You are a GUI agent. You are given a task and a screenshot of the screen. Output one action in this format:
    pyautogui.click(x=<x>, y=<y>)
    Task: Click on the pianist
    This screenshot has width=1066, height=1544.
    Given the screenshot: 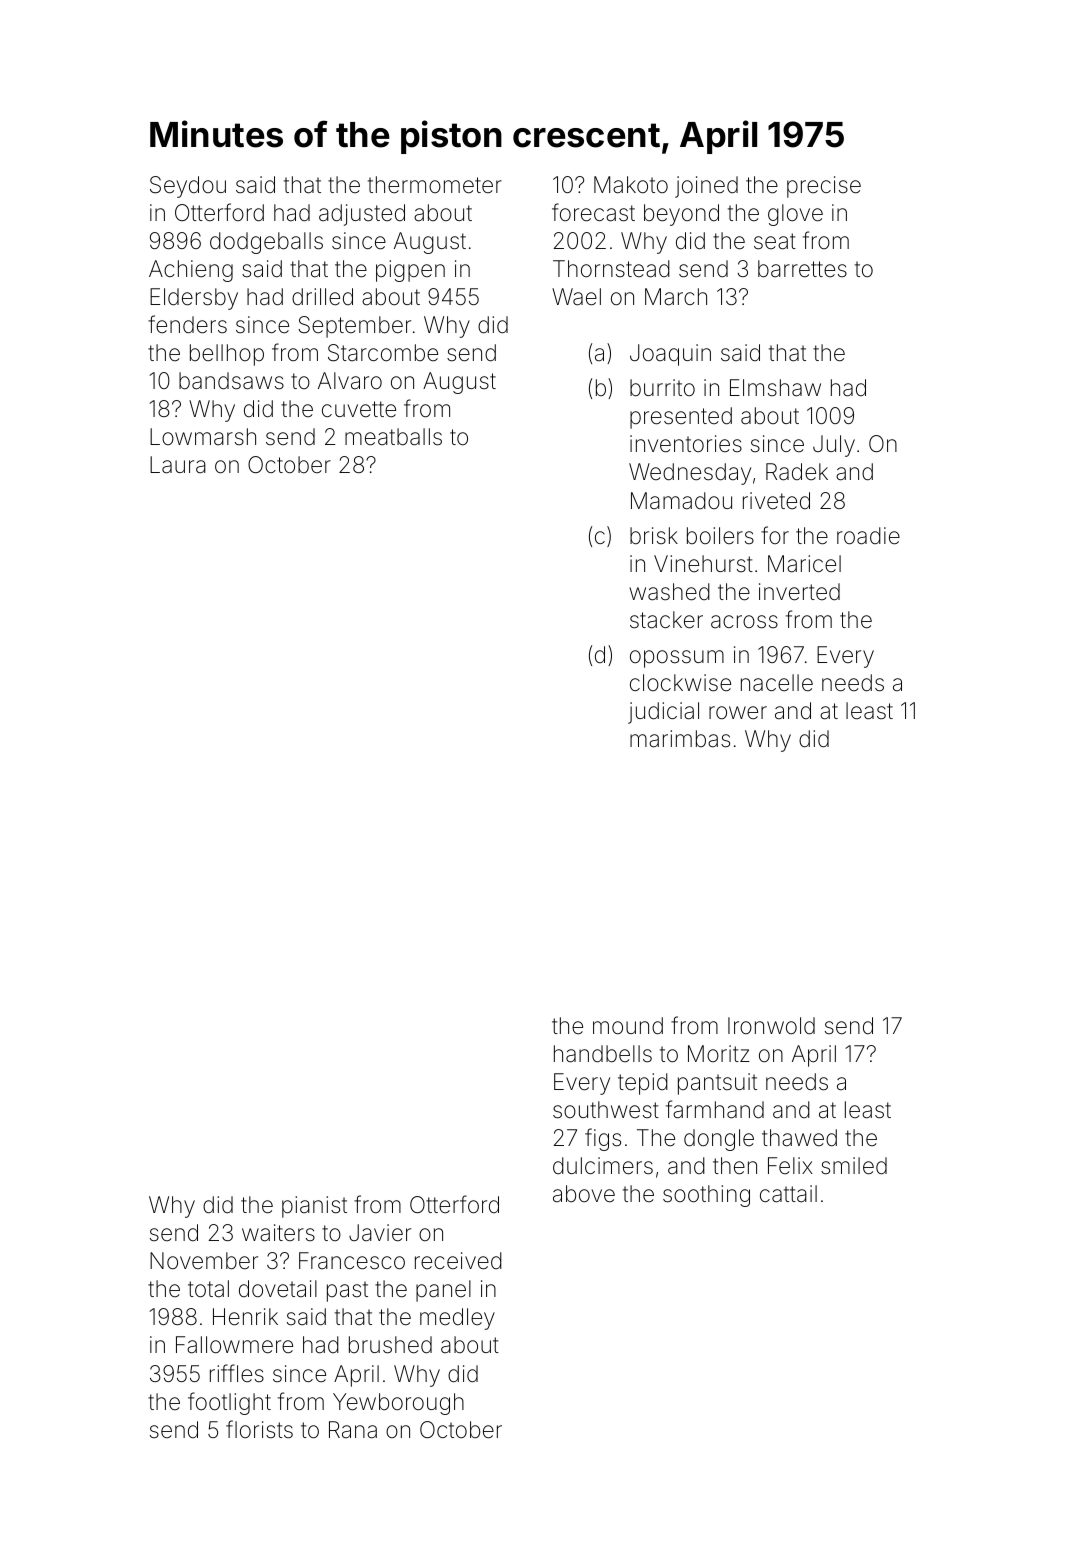 What is the action you would take?
    pyautogui.click(x=314, y=1207)
